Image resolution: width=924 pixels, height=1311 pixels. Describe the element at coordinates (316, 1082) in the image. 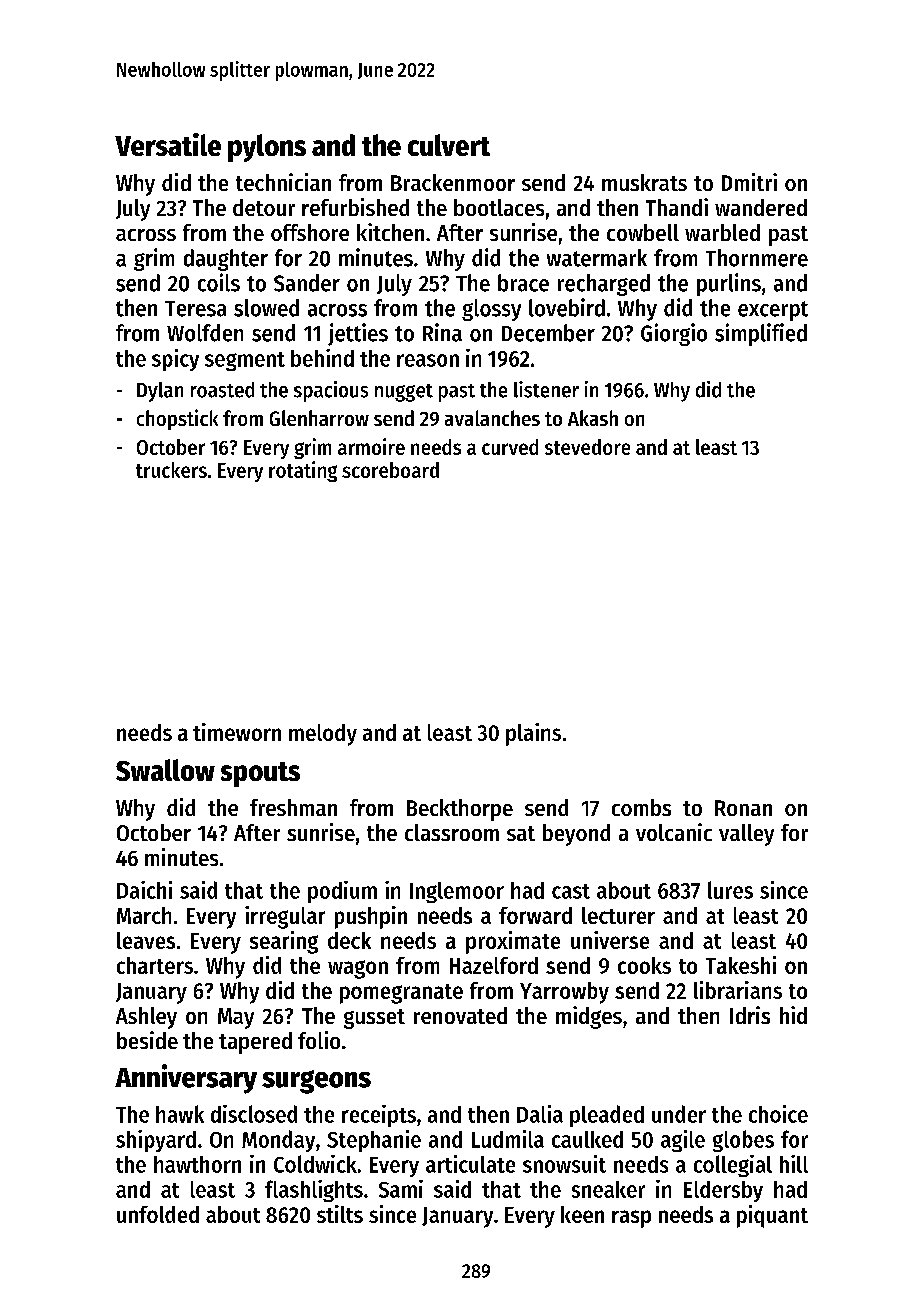

I see `surgeons` at that location.
